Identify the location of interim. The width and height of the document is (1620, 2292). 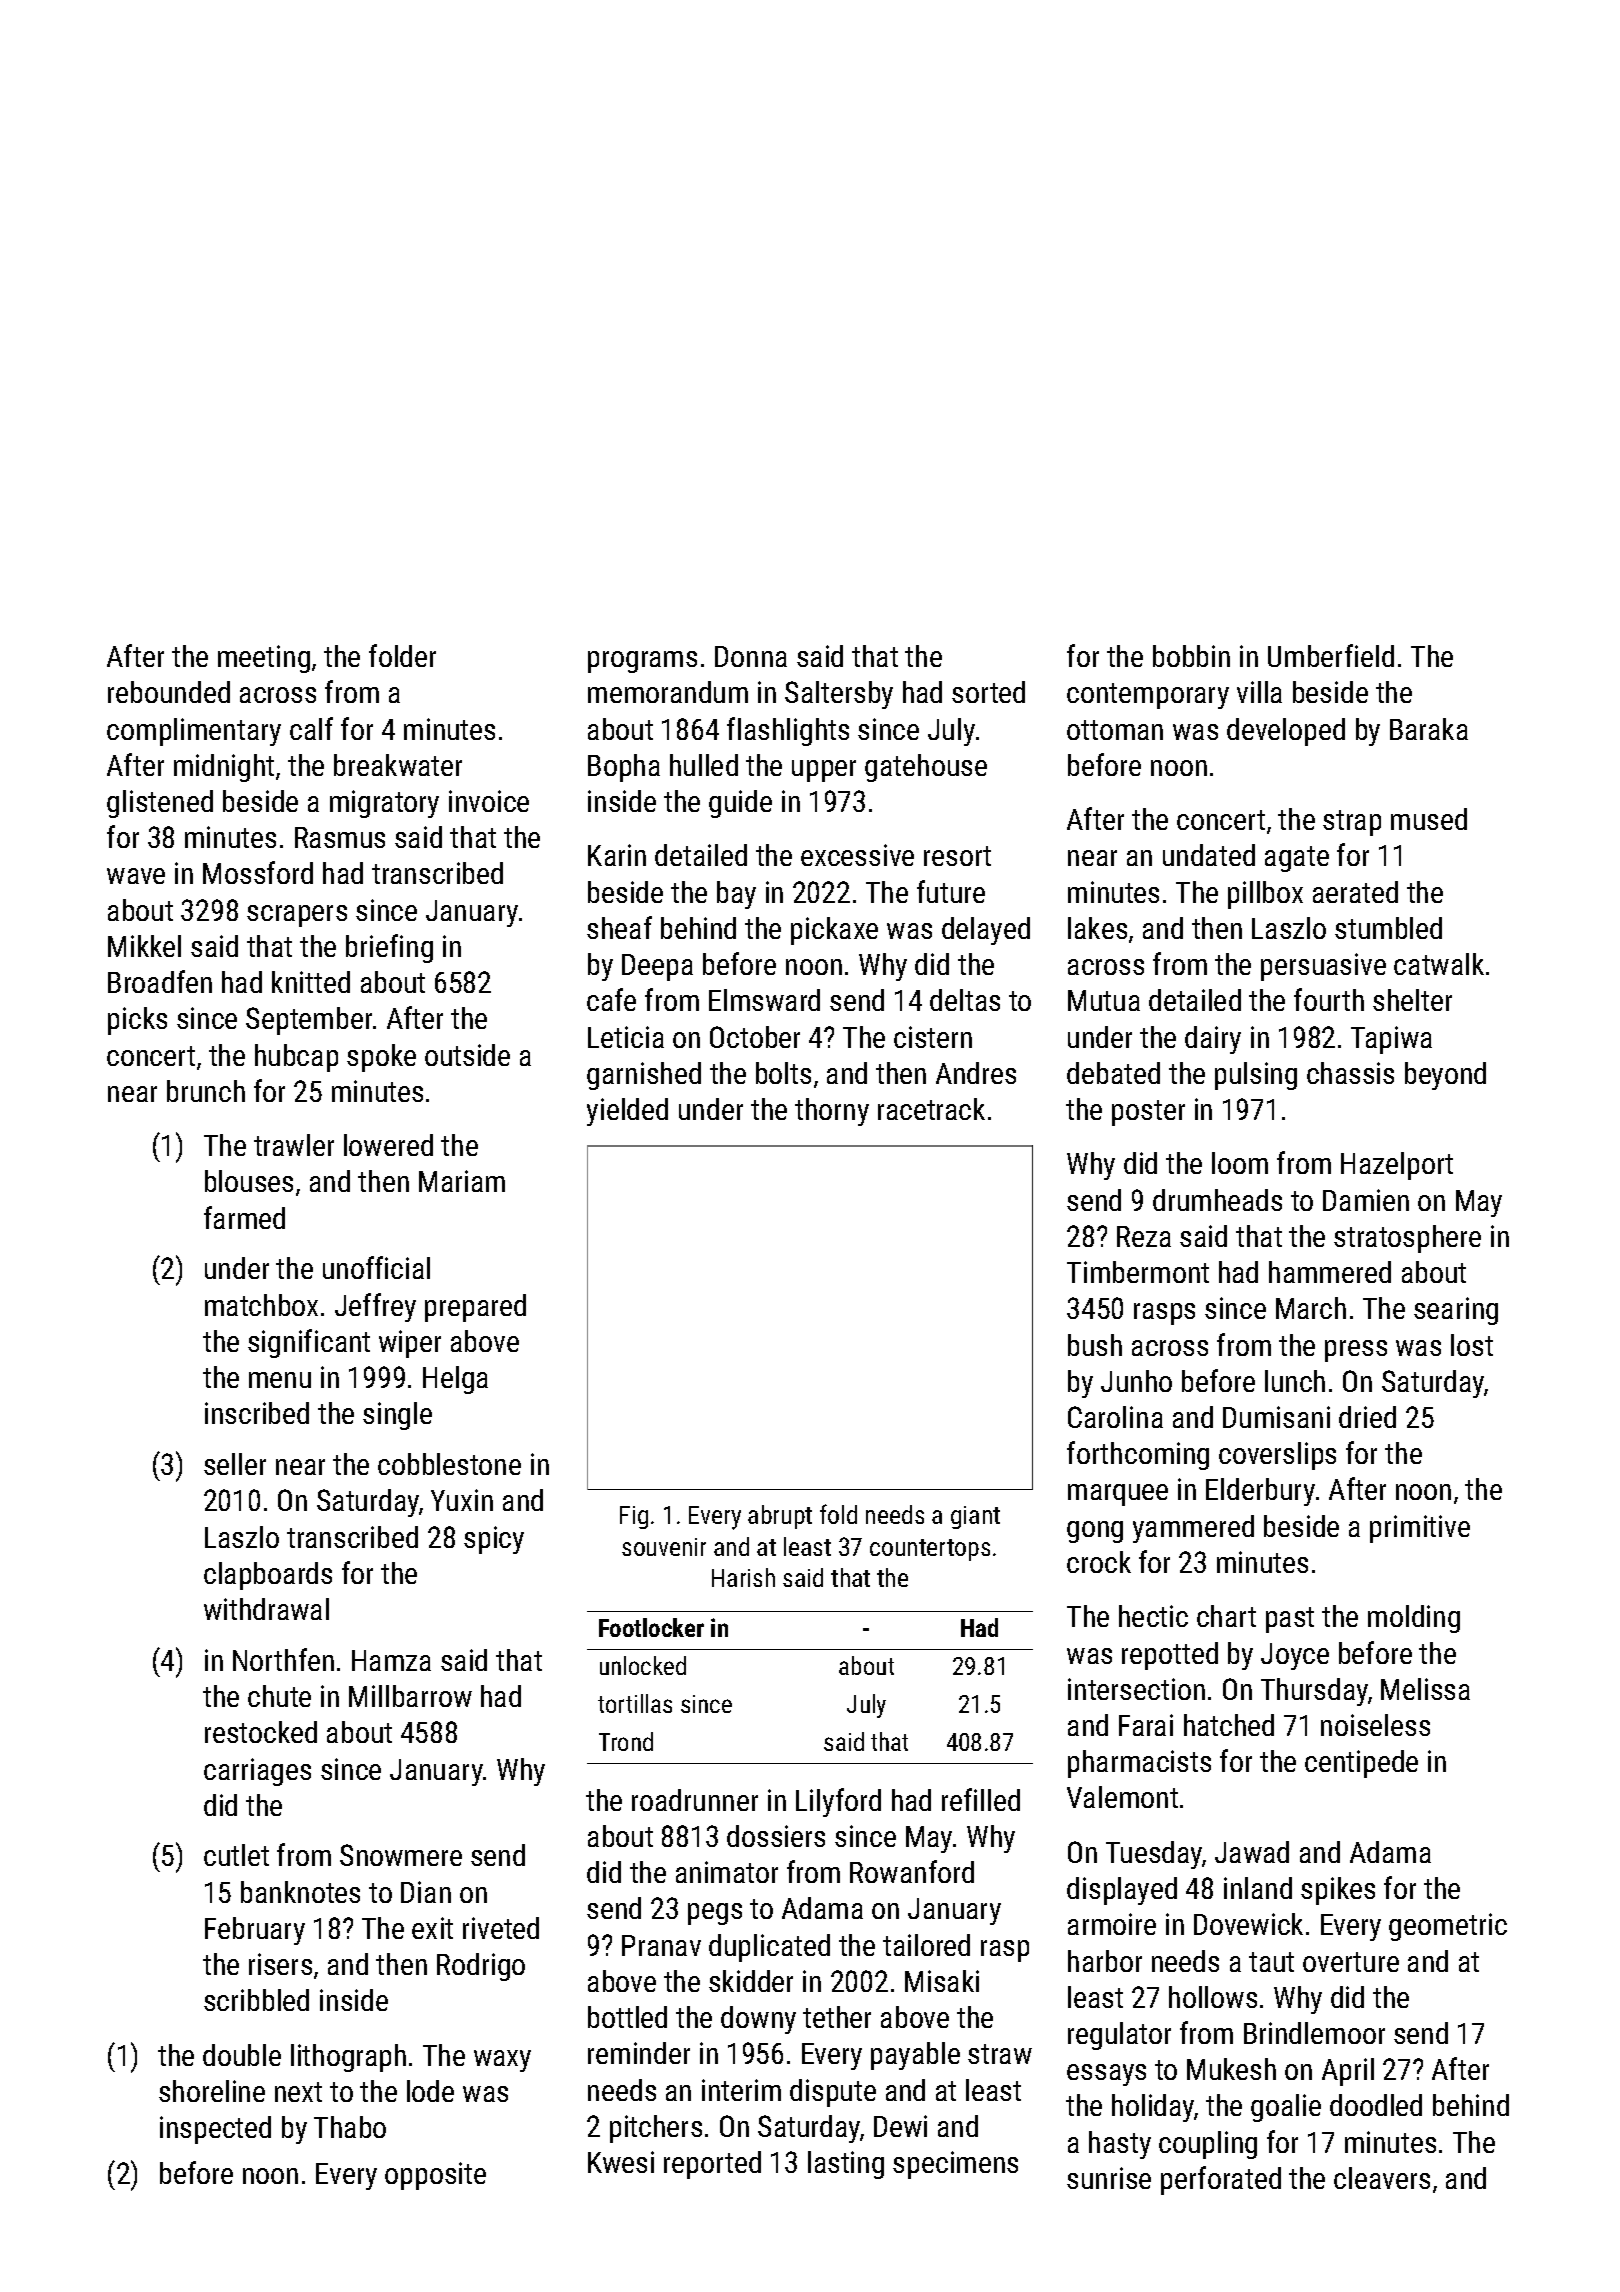
(741, 2090).
